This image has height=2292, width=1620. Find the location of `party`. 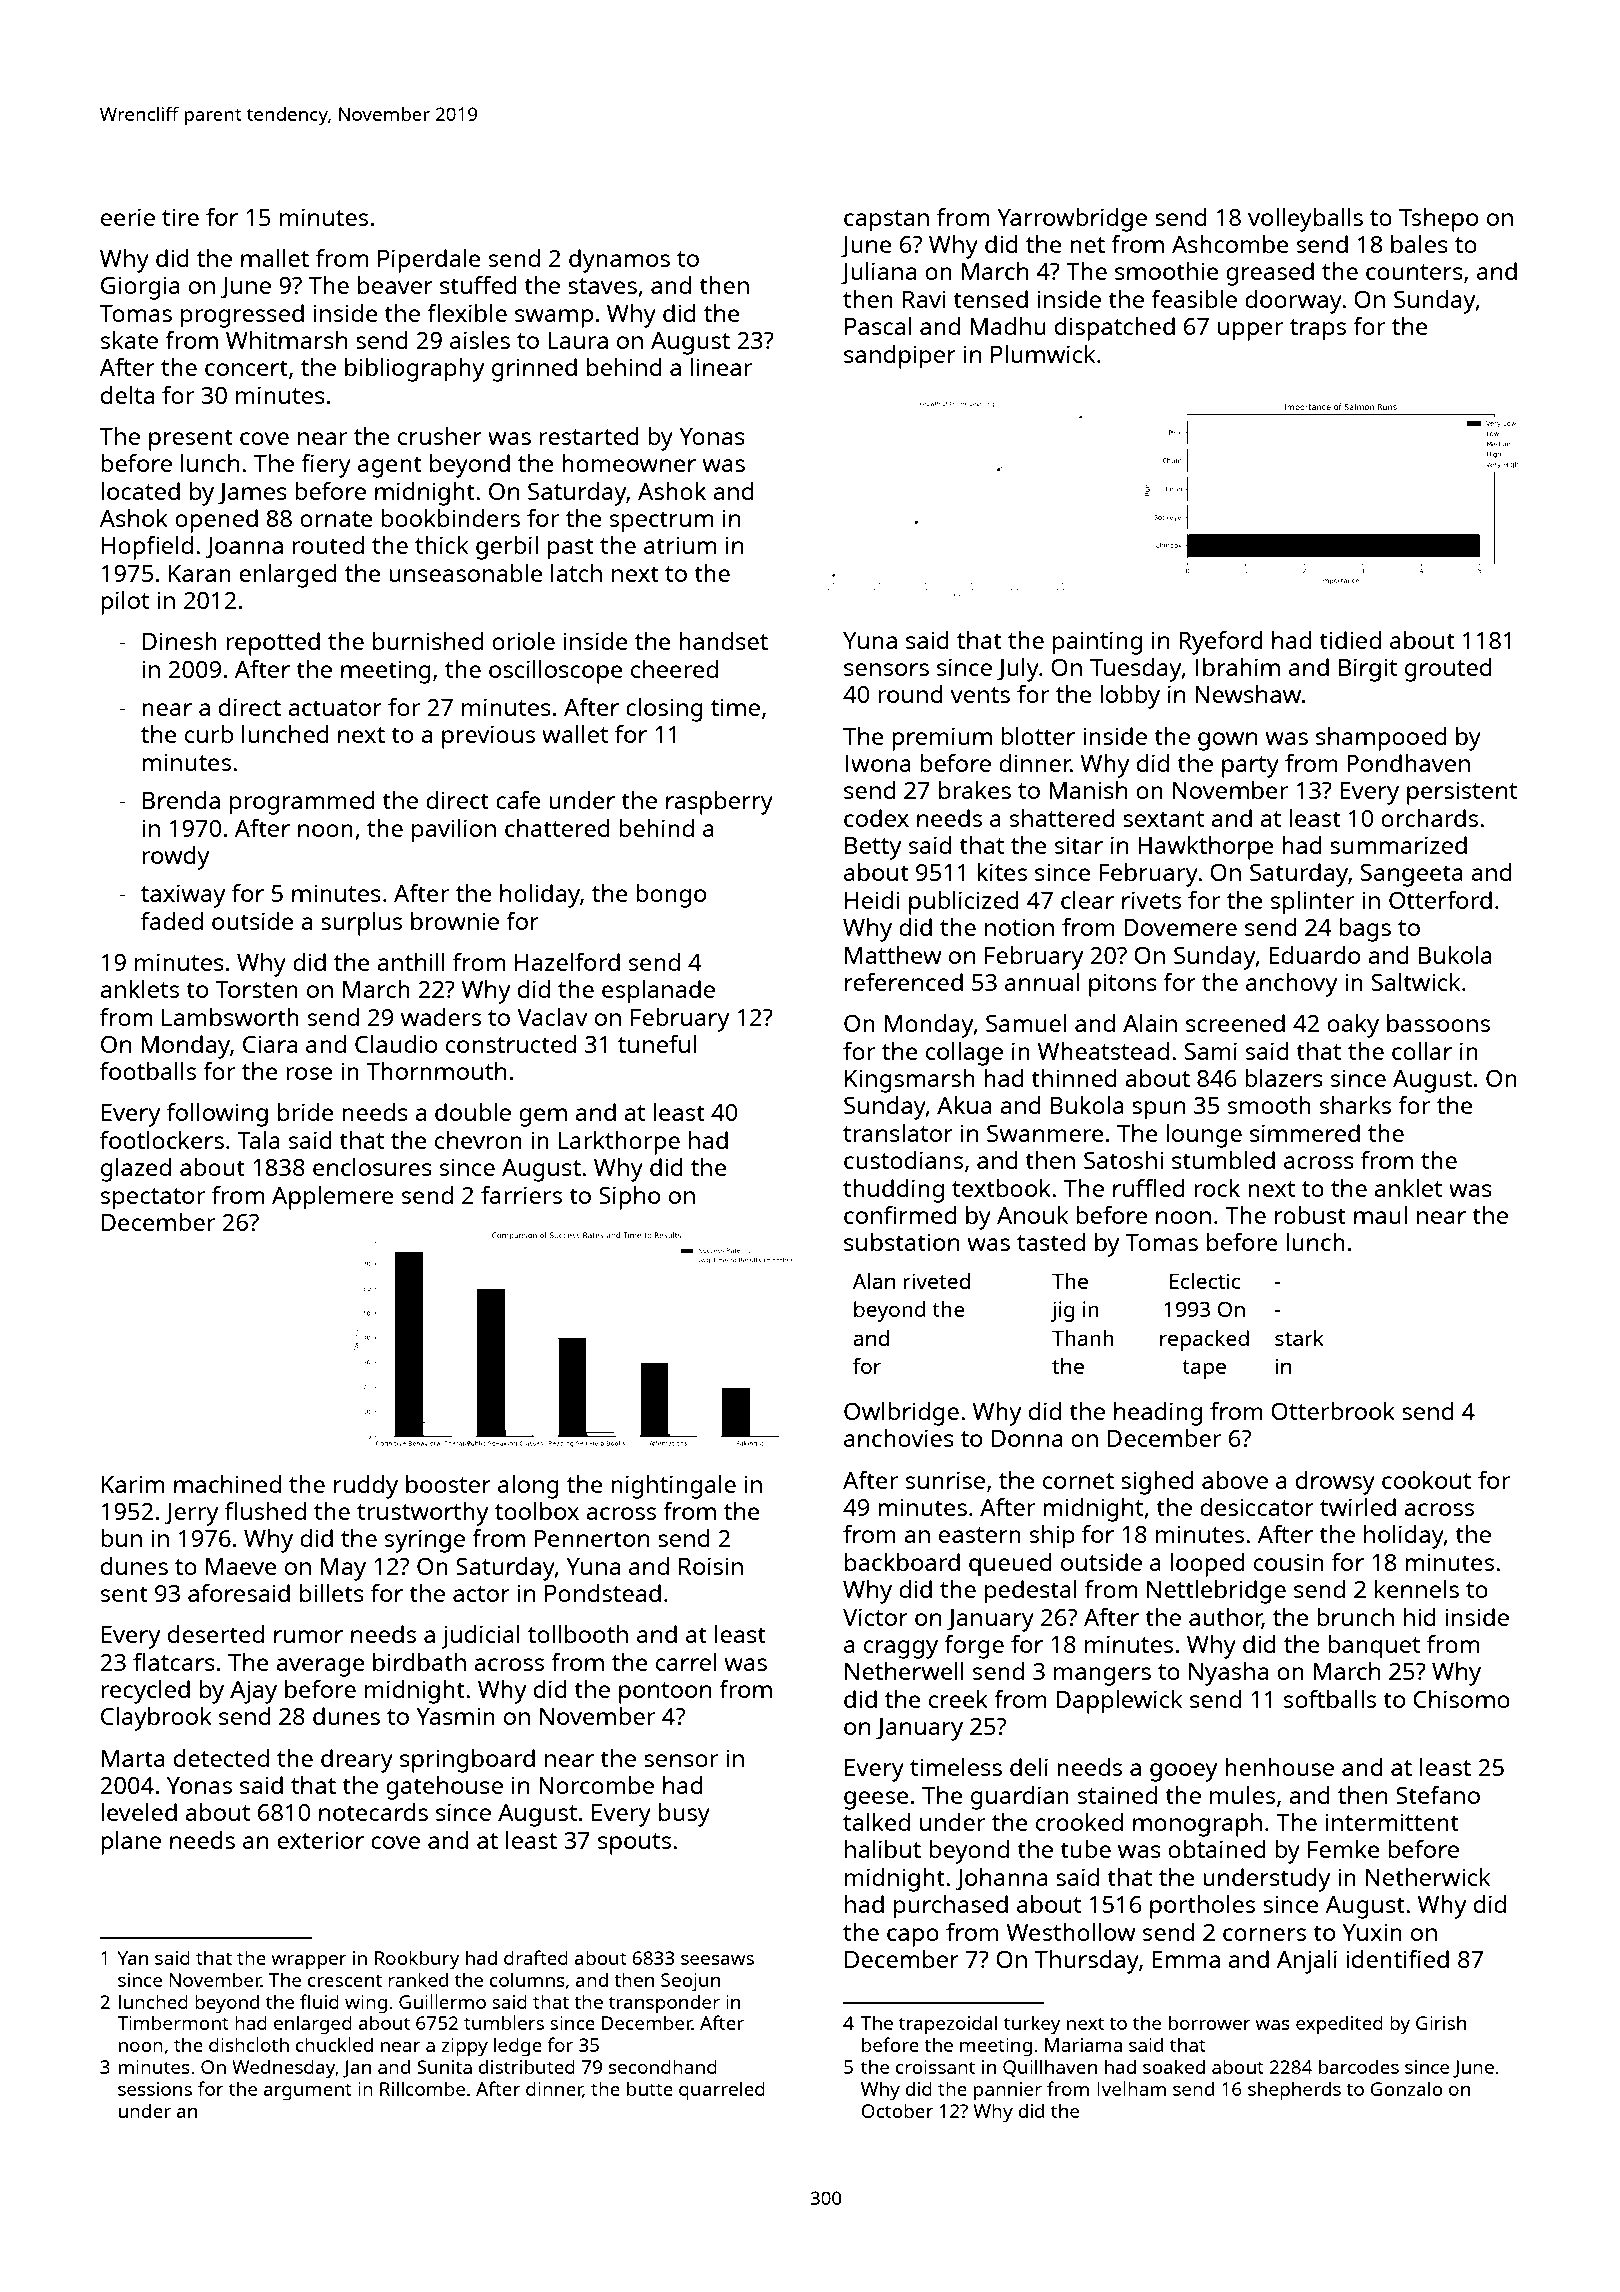

party is located at coordinates (1250, 767).
